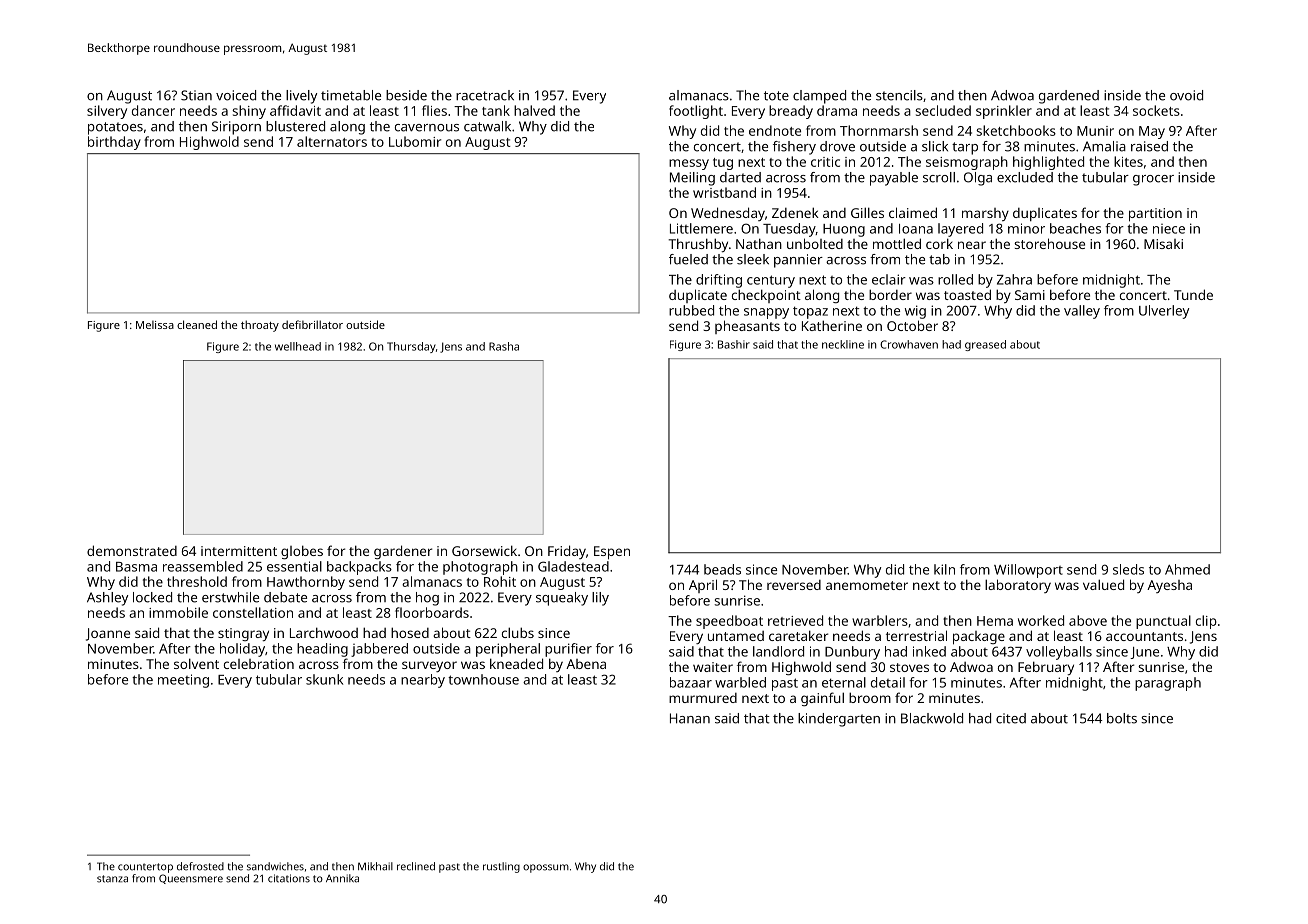 The image size is (1308, 924). I want to click on meeting, so click(183, 681).
